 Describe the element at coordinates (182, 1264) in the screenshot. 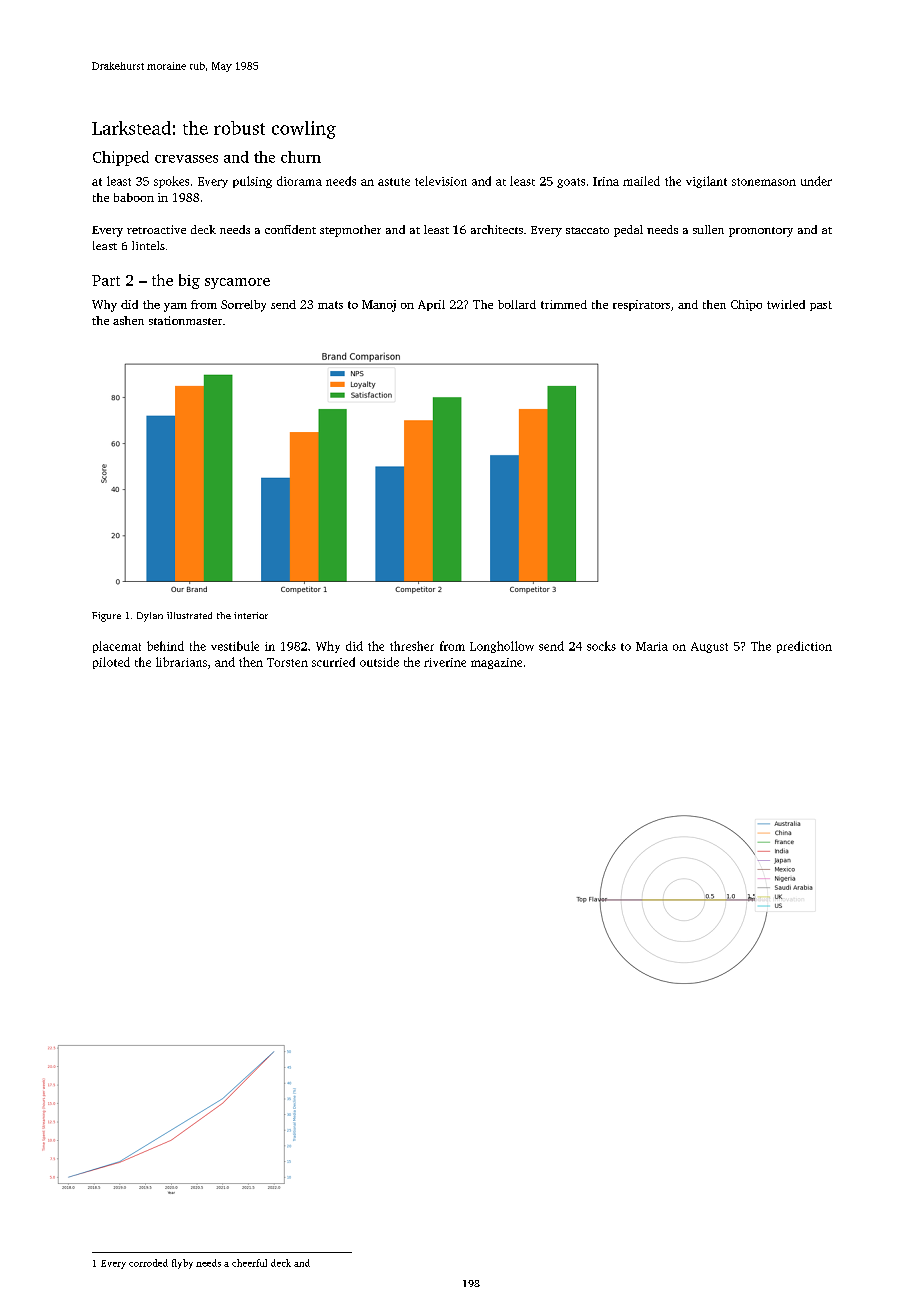

I see `flyby` at that location.
